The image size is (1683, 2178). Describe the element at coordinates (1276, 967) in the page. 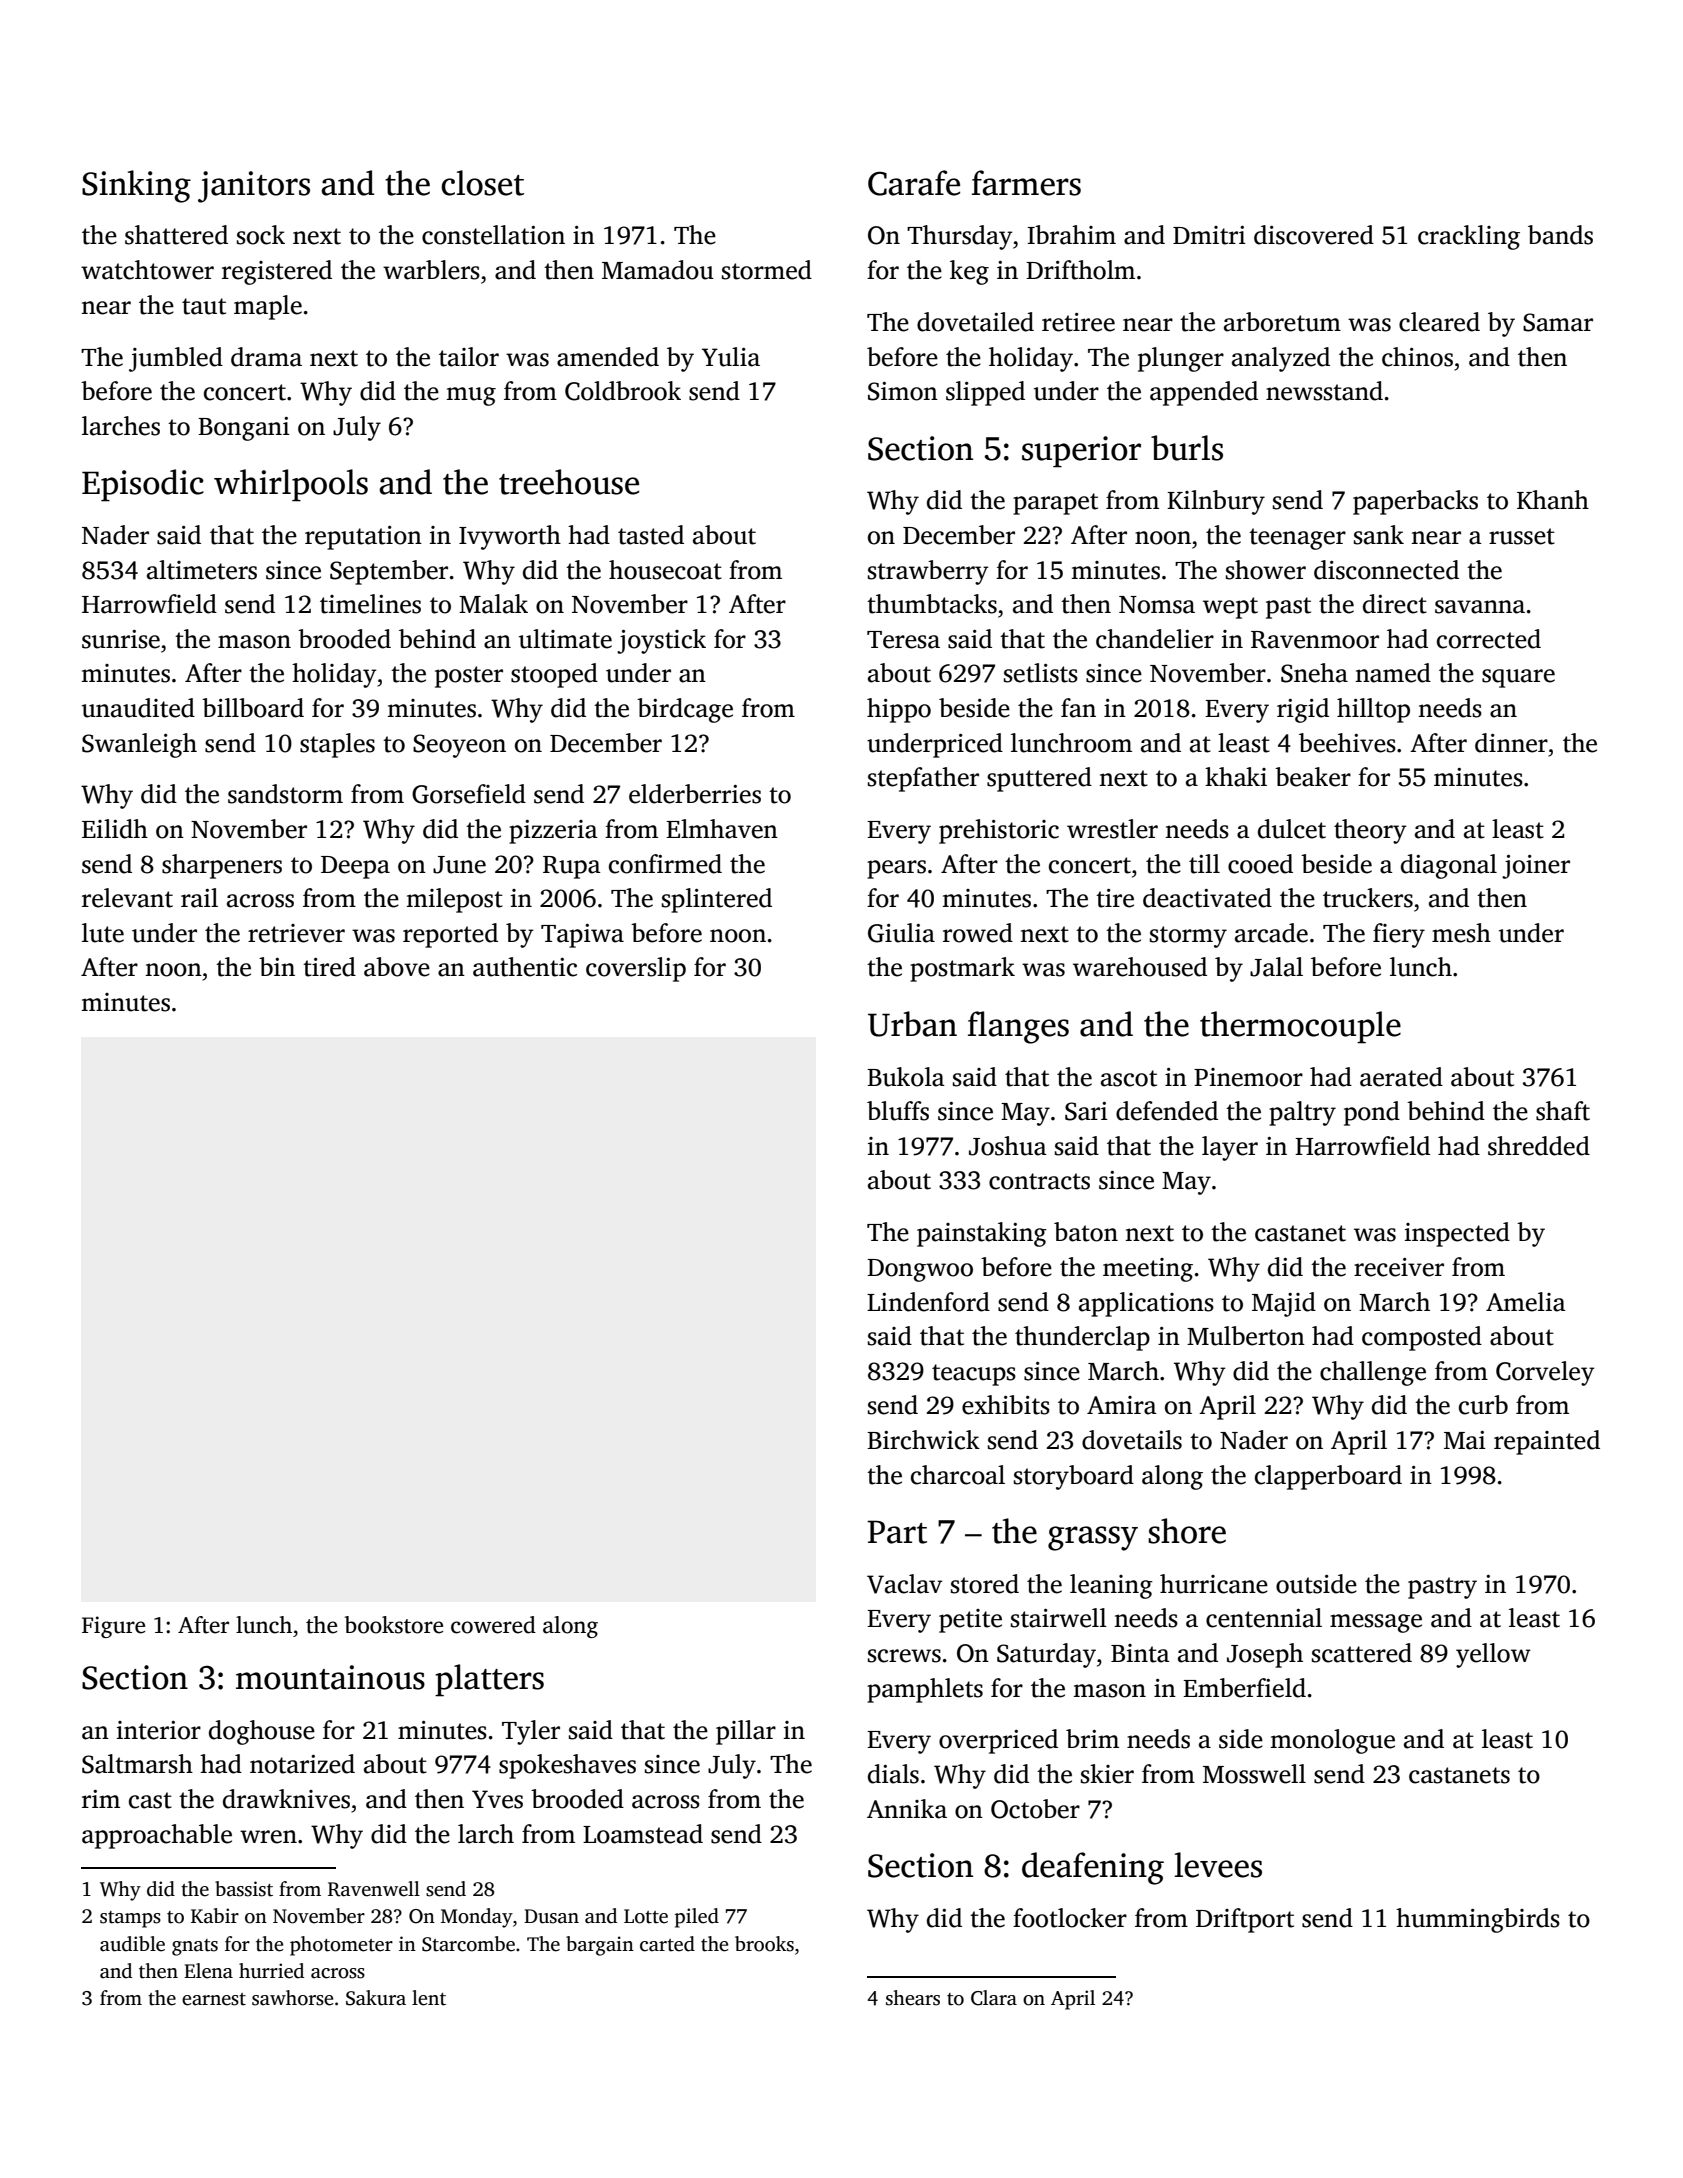

I see `Jalal` at that location.
